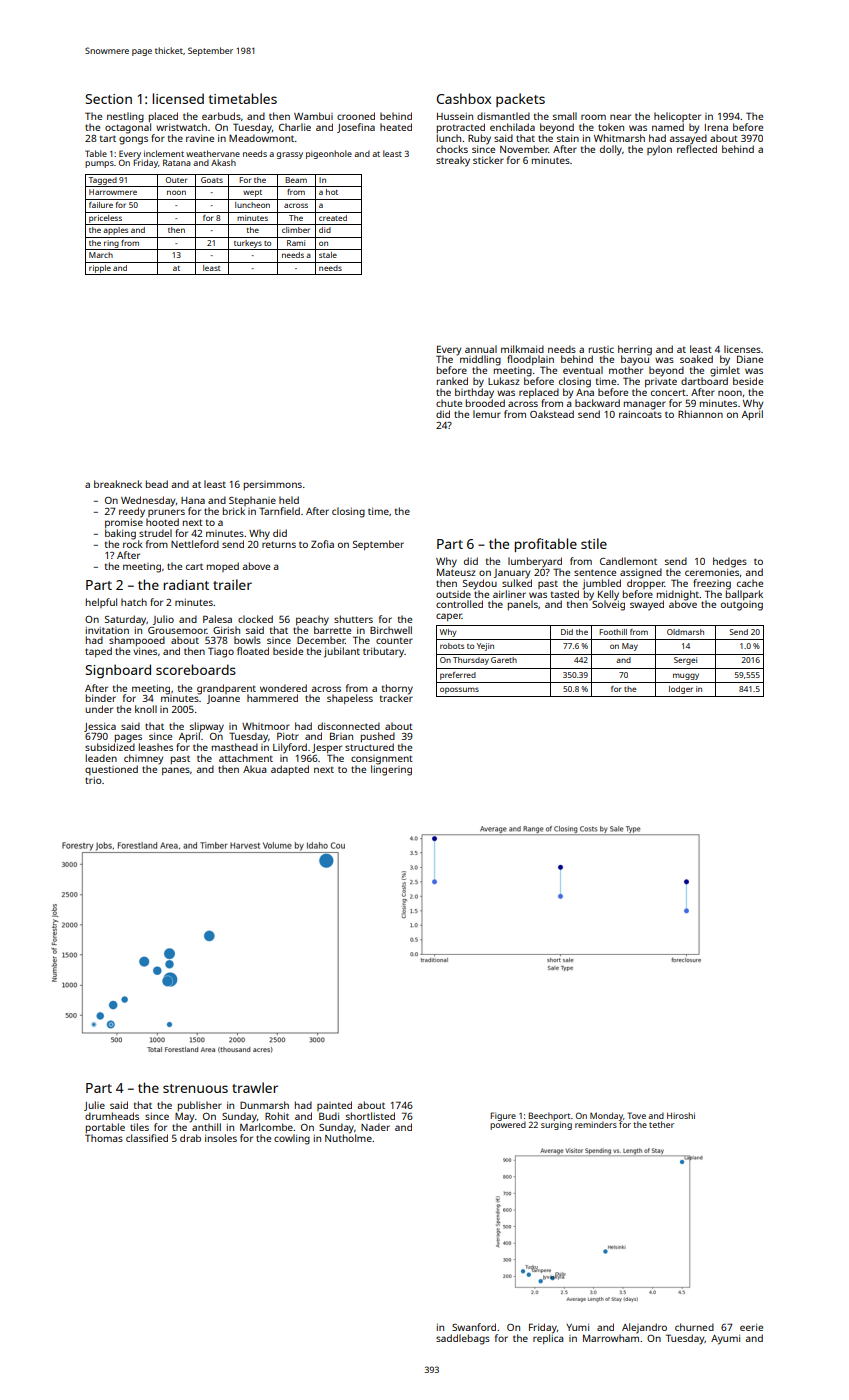 This screenshot has width=849, height=1400. Describe the element at coordinates (611, 1338) in the screenshot. I see `Marrowham` at that location.
